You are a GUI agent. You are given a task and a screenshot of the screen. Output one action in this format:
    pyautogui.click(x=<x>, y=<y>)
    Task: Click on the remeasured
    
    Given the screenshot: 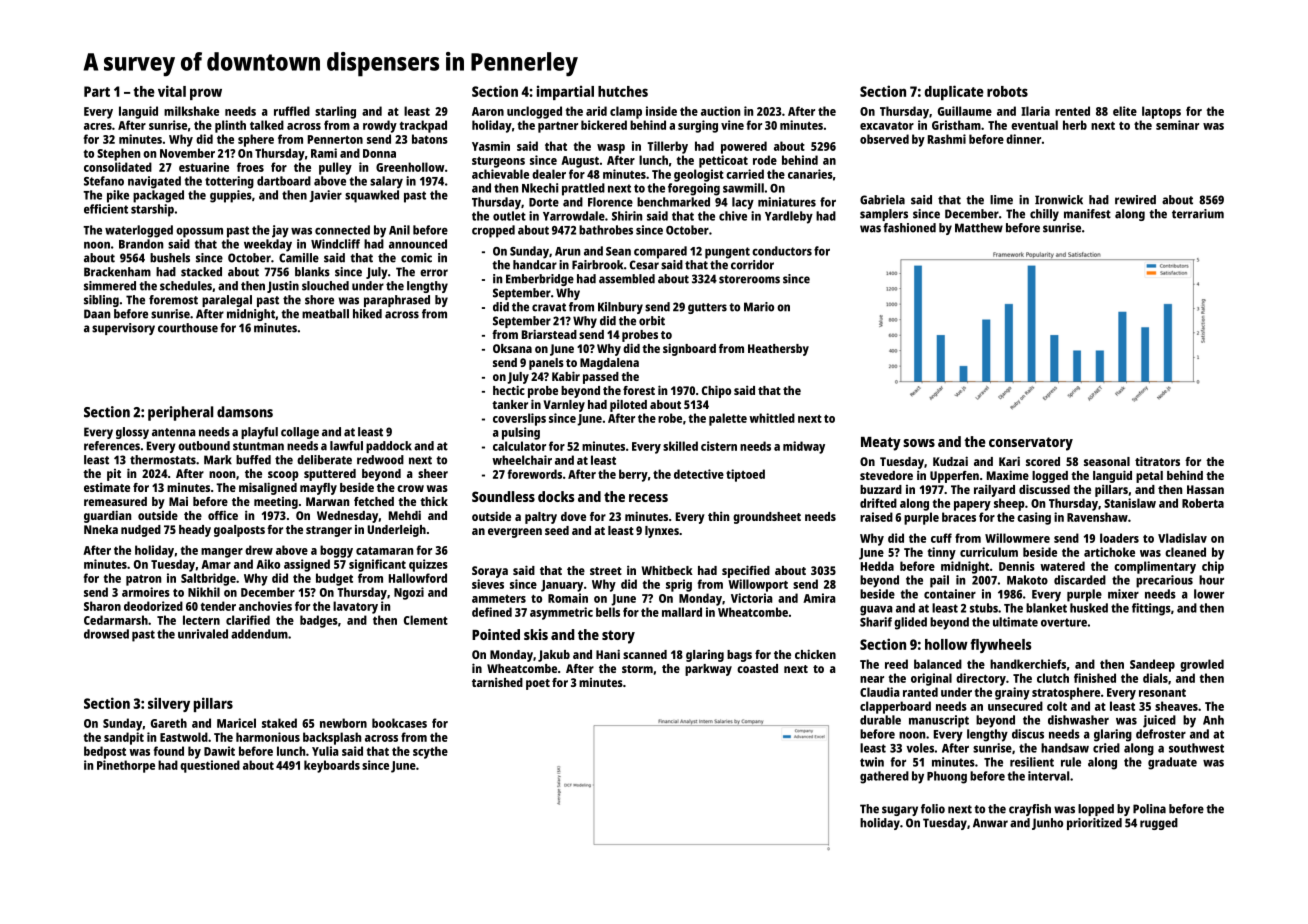 What is the action you would take?
    pyautogui.click(x=115, y=501)
